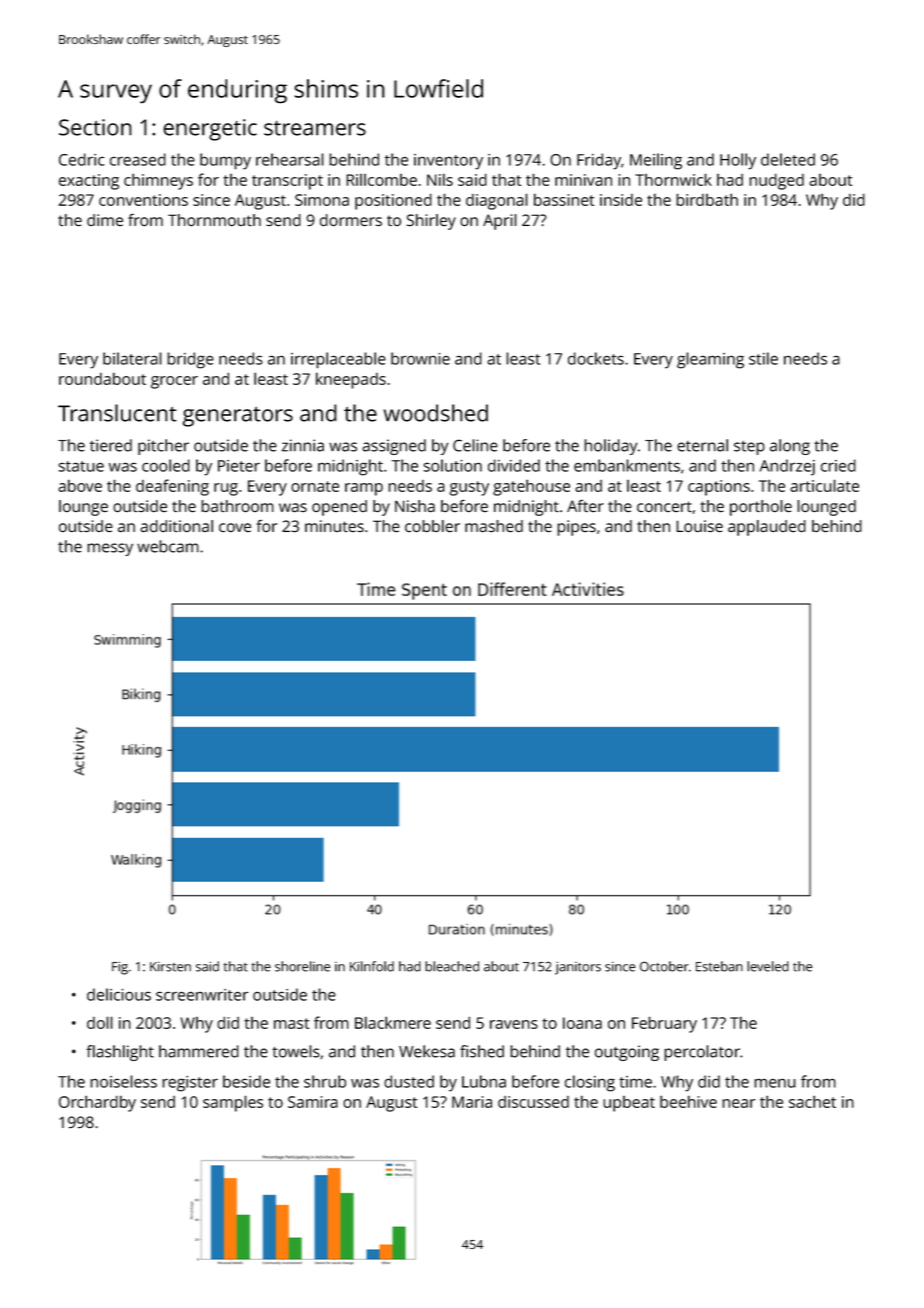 The height and width of the page is (1308, 924). Describe the element at coordinates (707, 199) in the page. I see `birdbath` at that location.
